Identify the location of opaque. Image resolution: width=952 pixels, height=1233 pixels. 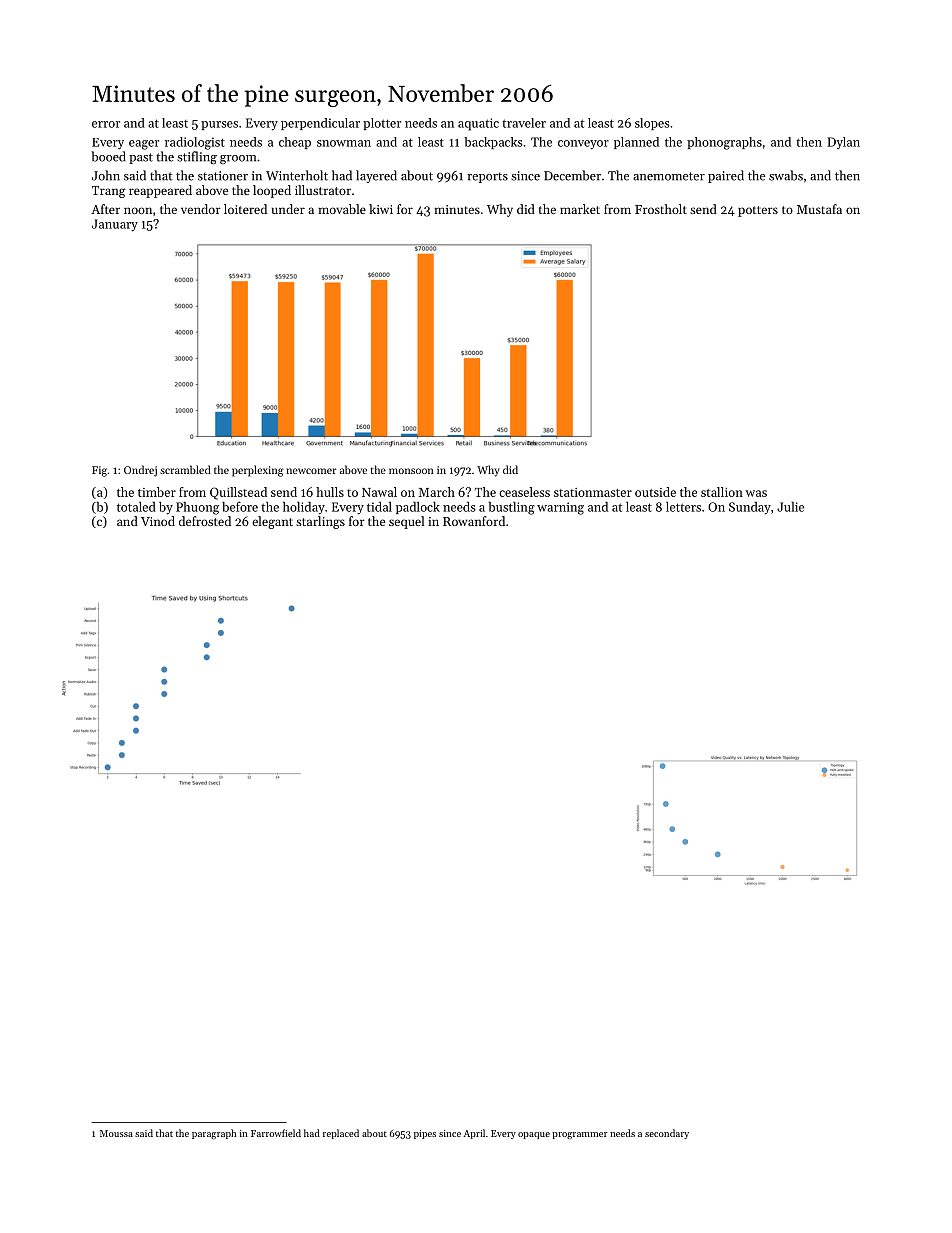
(534, 1135).
